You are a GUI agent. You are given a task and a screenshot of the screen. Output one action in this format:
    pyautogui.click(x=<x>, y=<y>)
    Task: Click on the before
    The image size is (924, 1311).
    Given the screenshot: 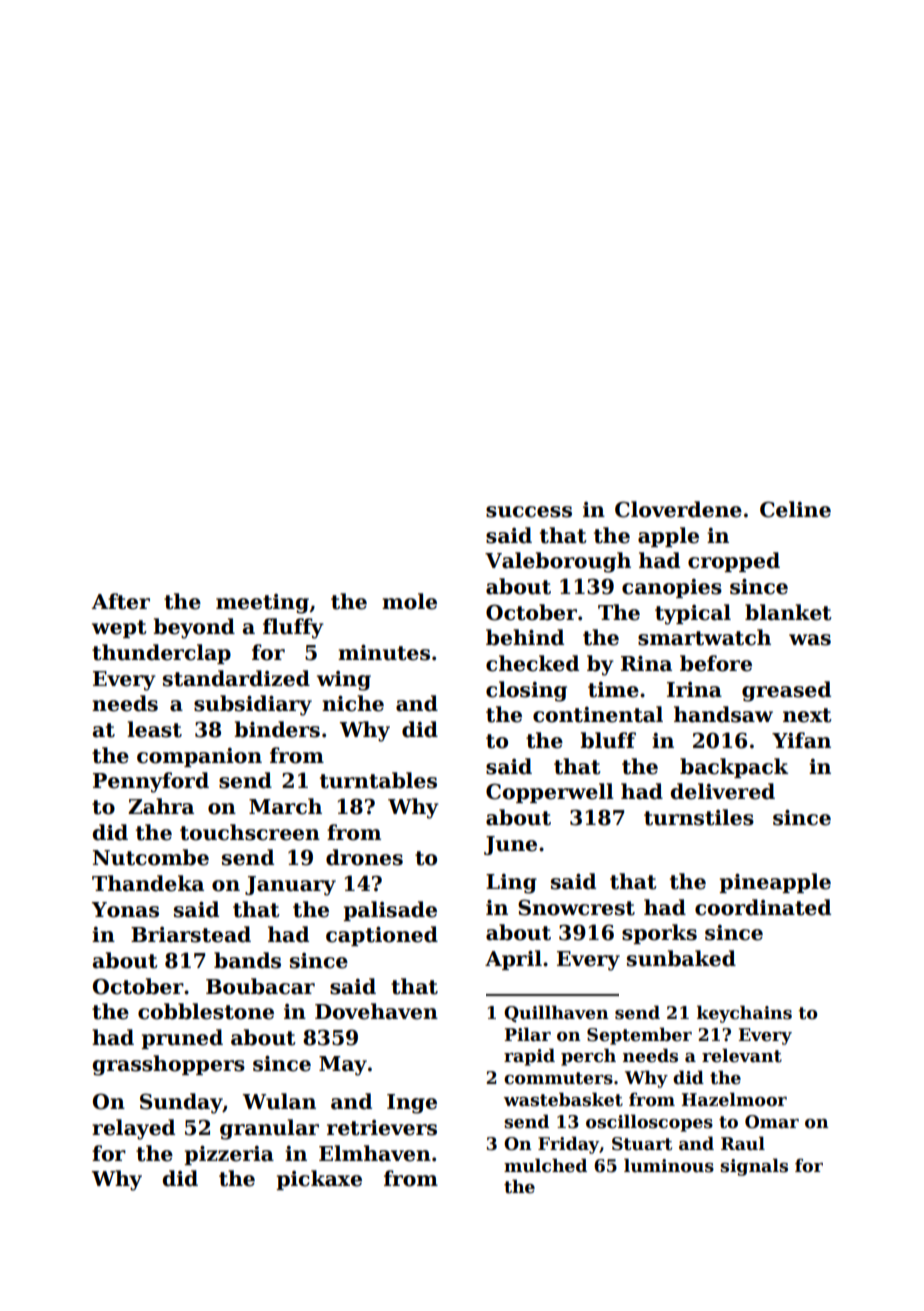 What is the action you would take?
    pyautogui.click(x=716, y=663)
